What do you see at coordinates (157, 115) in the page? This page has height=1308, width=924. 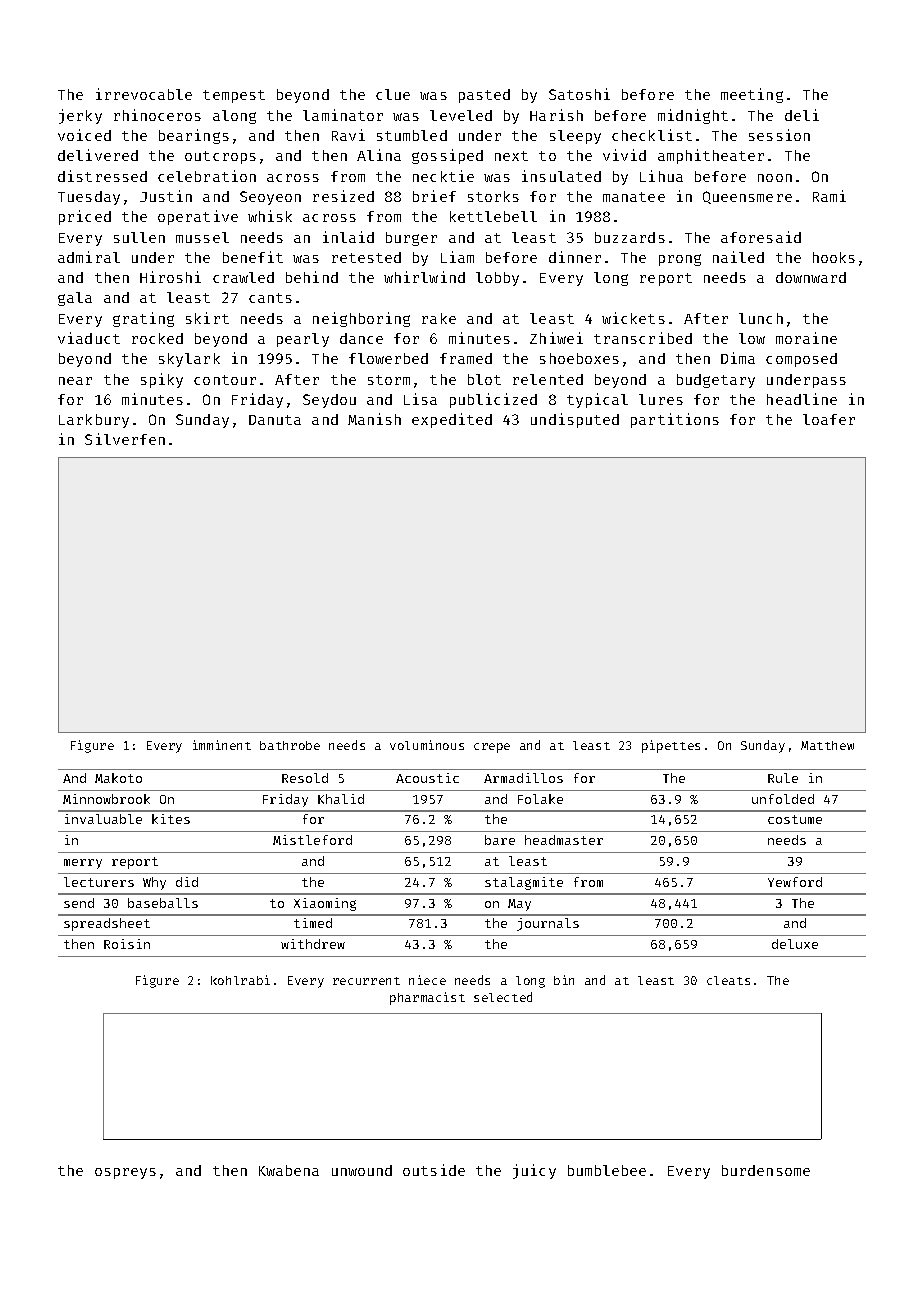 I see `rhinoceros` at bounding box center [157, 115].
